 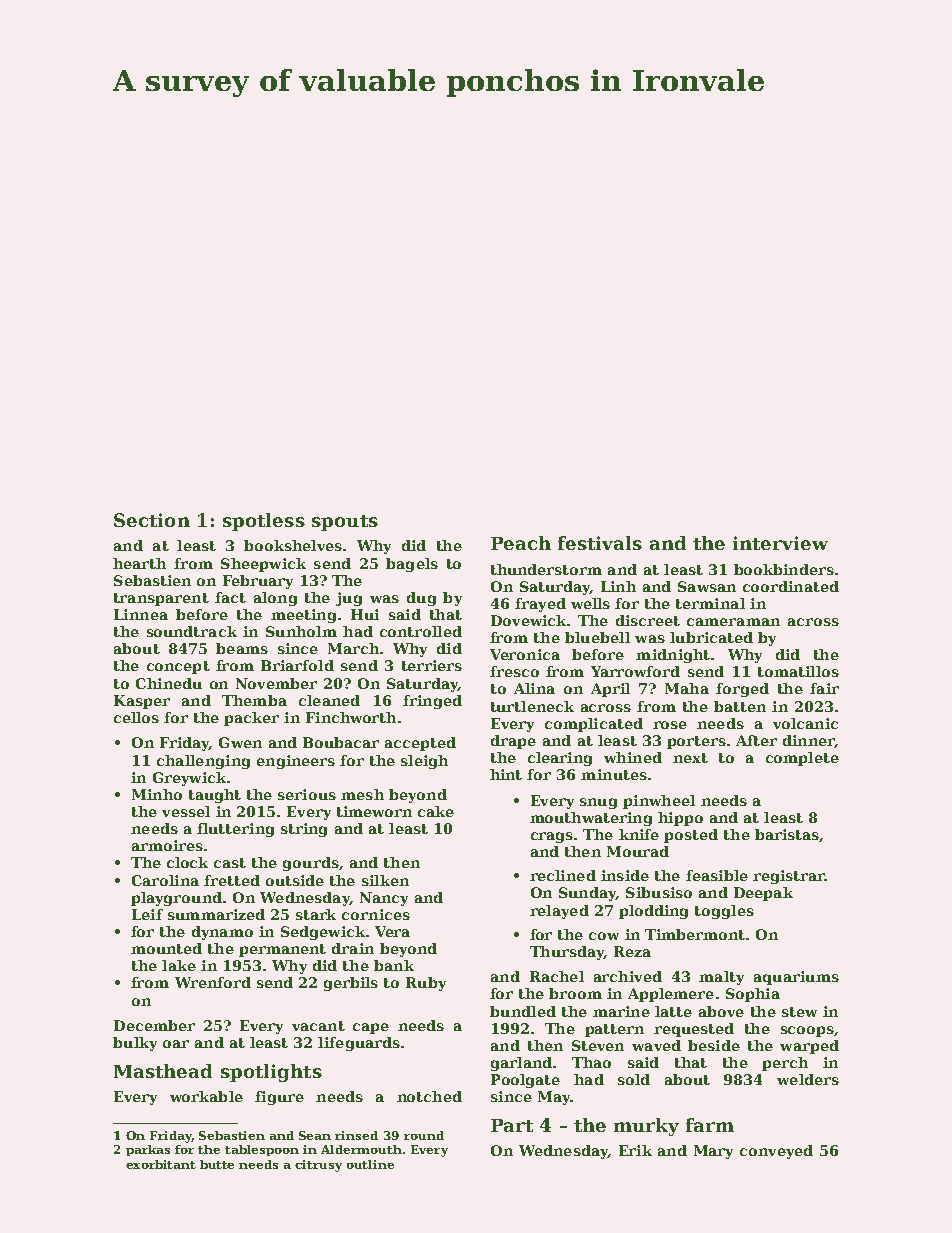 What do you see at coordinates (179, 965) in the image?
I see `lake` at bounding box center [179, 965].
